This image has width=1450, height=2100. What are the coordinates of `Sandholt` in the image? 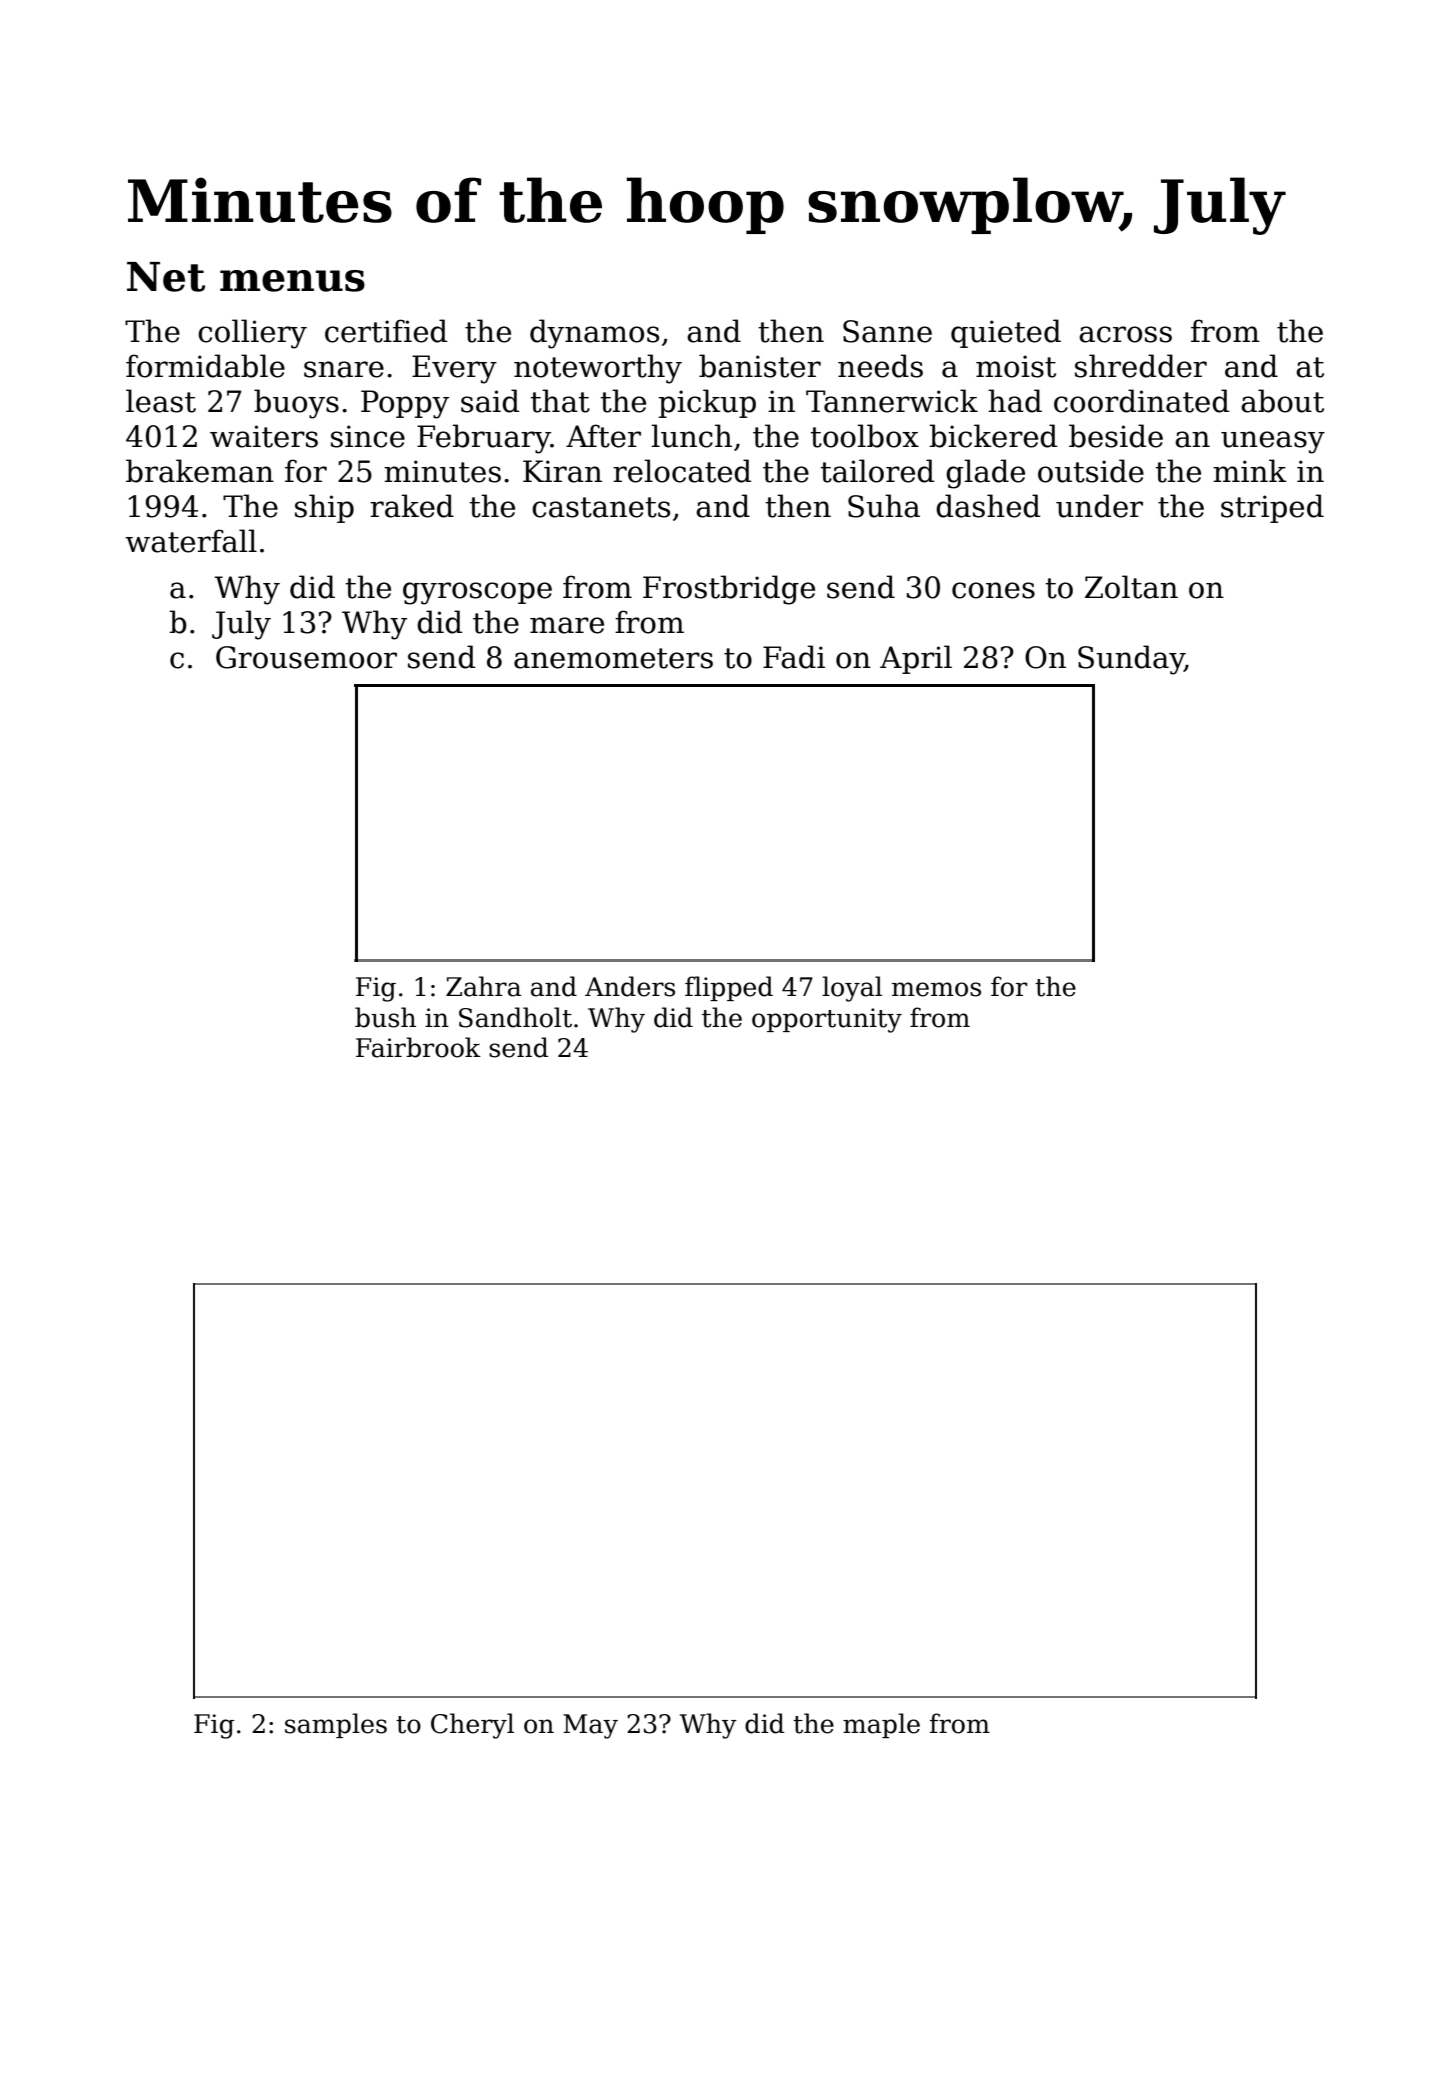 It's located at (515, 1017).
